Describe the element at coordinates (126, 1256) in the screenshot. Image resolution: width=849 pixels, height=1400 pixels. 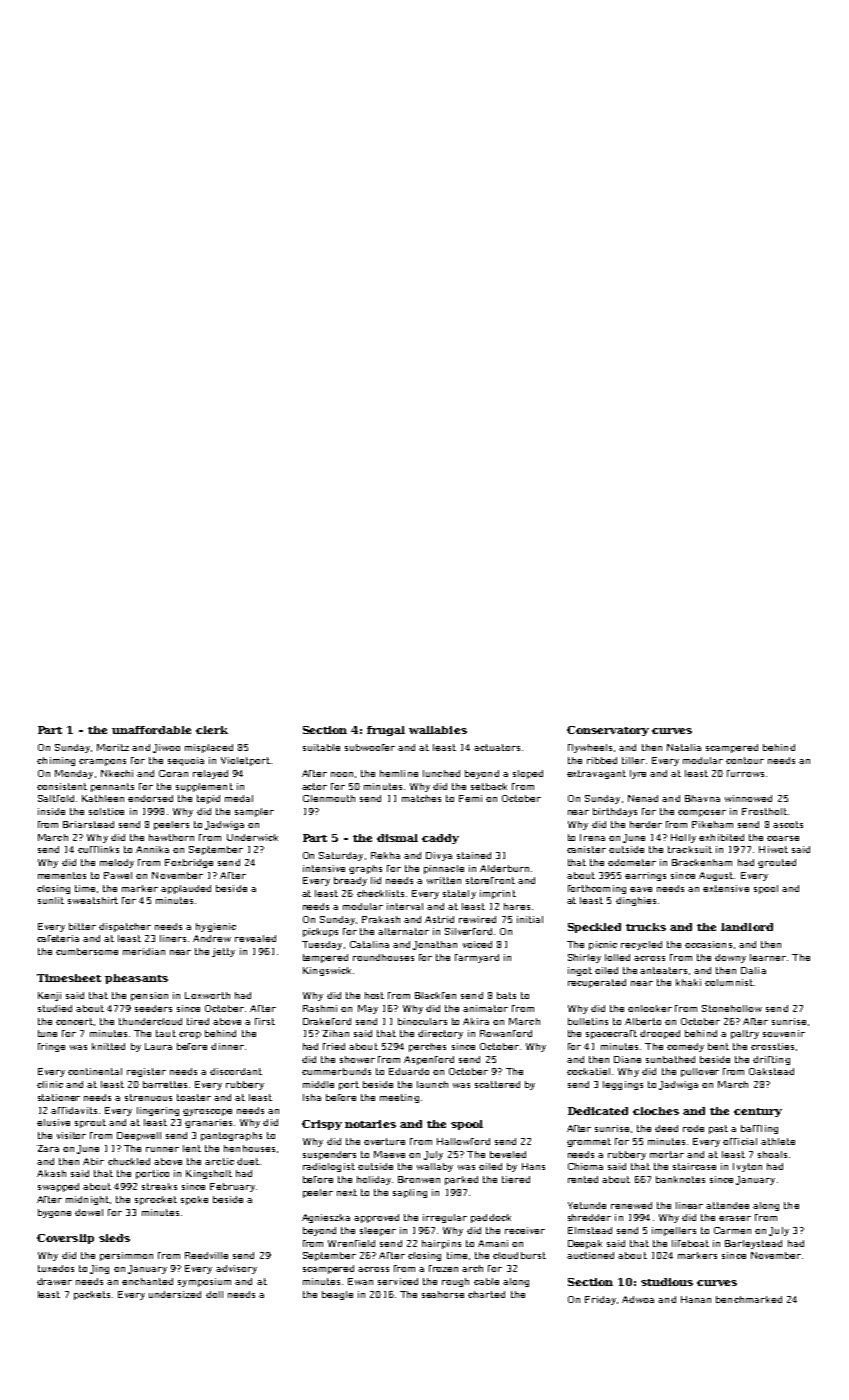
I see `persimmon` at that location.
